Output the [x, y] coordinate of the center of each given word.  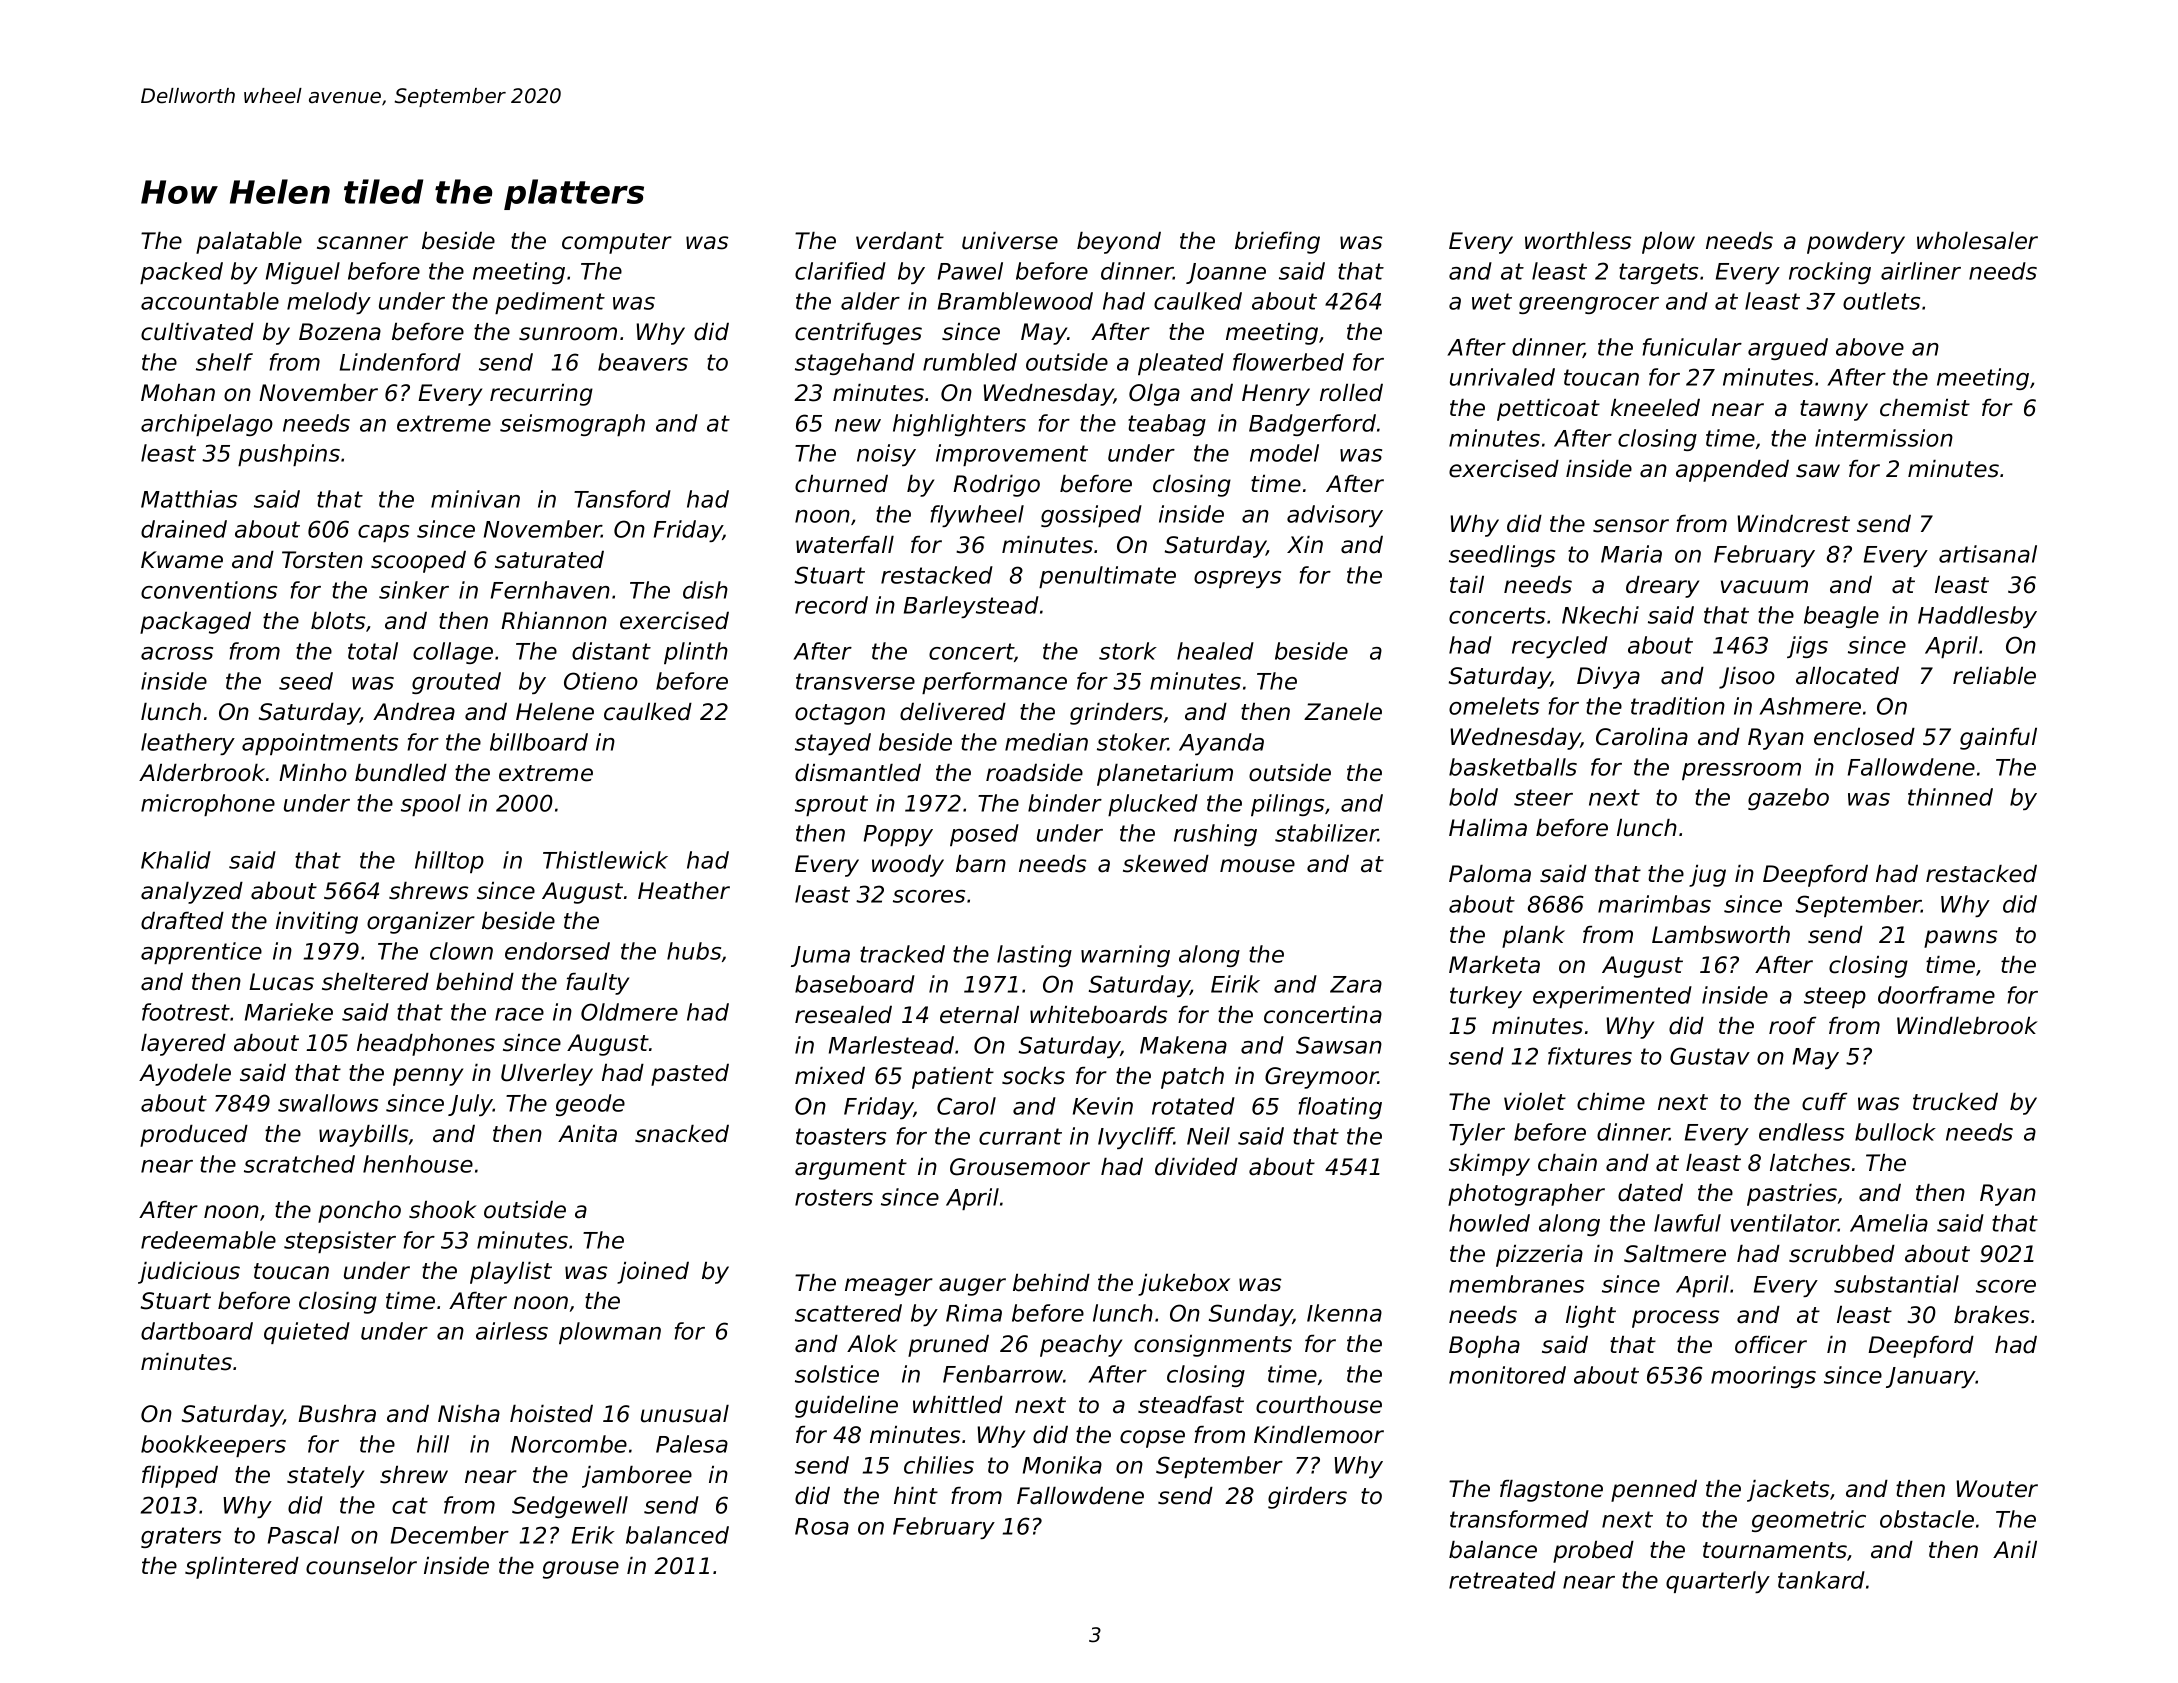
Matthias [189, 499]
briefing [1277, 243]
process [1675, 1319]
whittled [958, 1405]
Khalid [176, 860]
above [1870, 347]
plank [1533, 937]
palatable [249, 243]
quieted [307, 1333]
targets [1658, 273]
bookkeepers [213, 1446]
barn [981, 864]
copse [1152, 1439]
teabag [1167, 425]
